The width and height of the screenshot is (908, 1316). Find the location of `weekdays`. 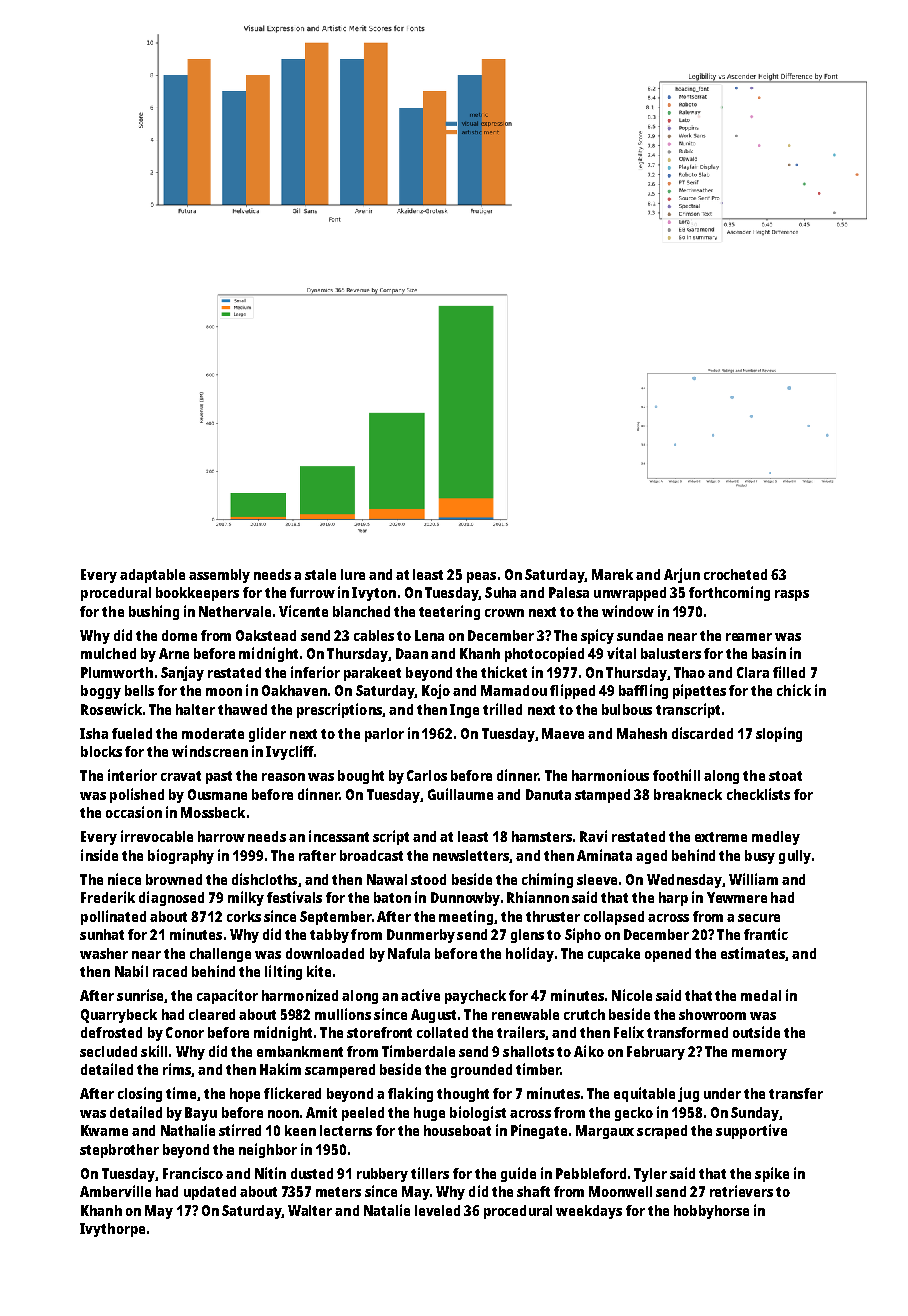

weekdays is located at coordinates (589, 1212).
